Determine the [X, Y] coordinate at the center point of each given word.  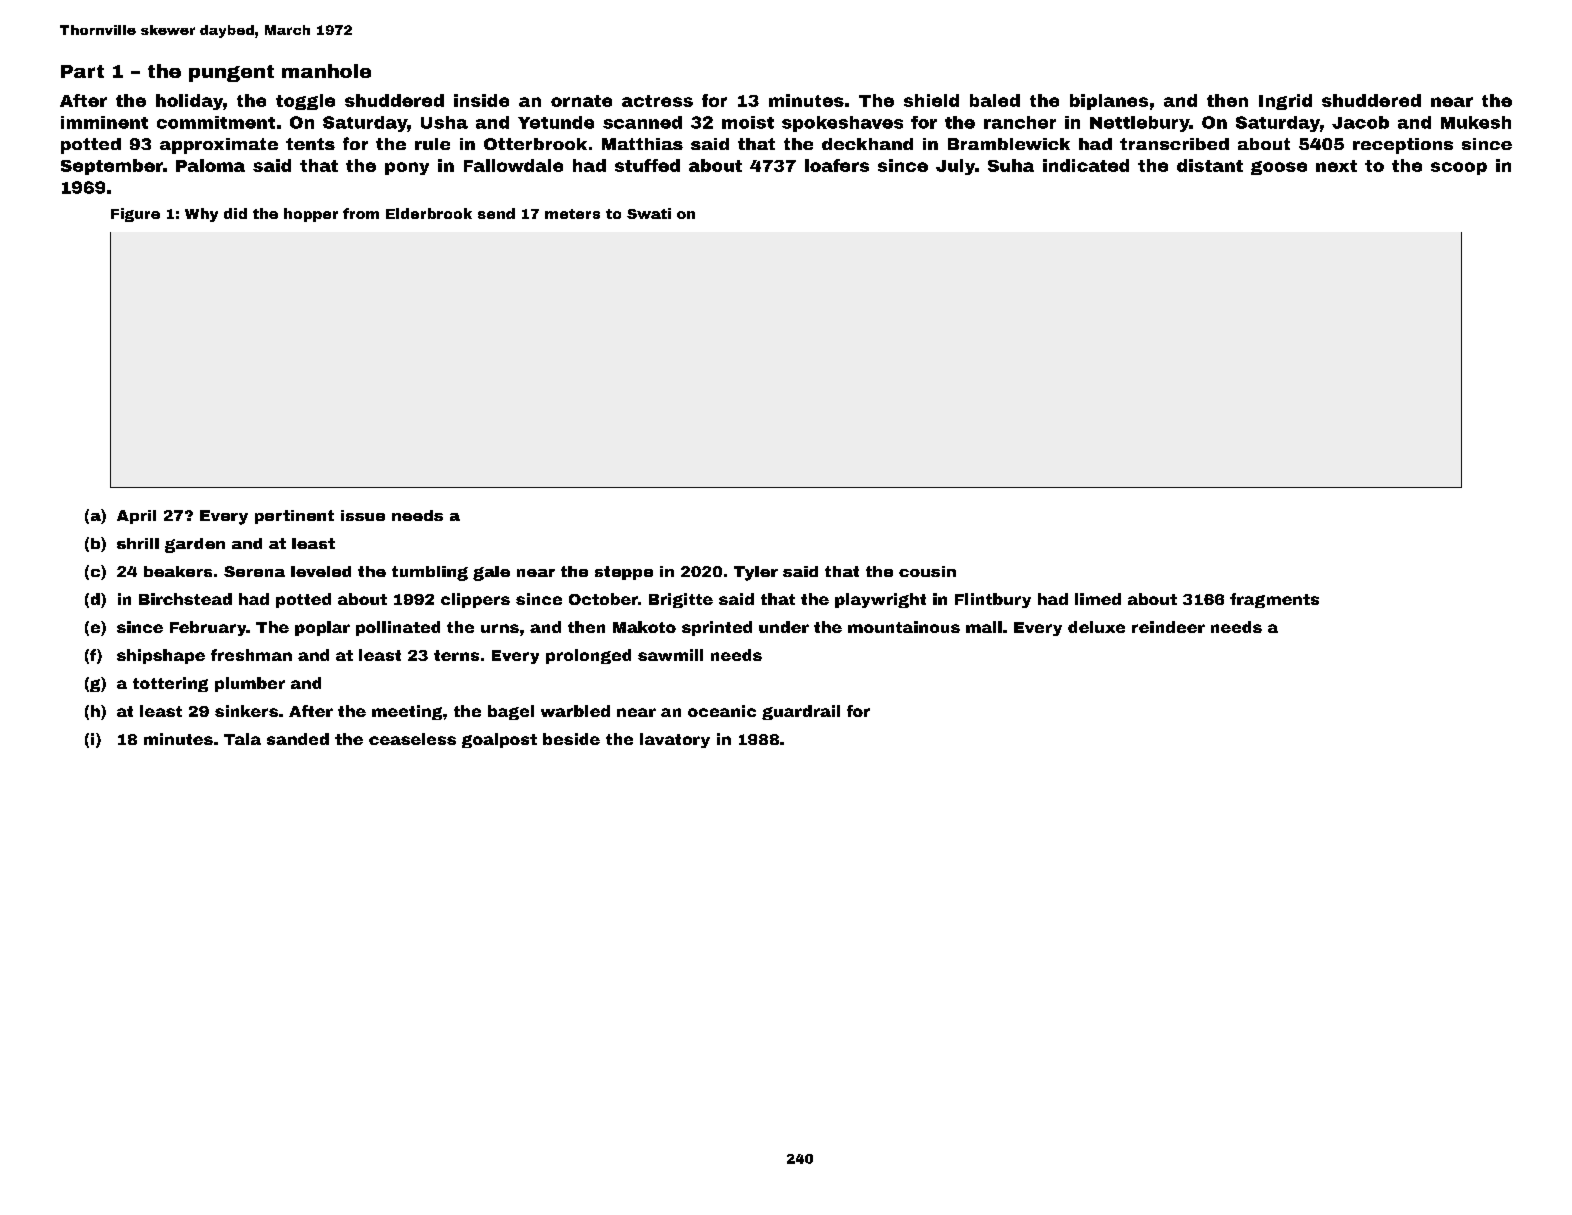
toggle [305, 102]
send [496, 213]
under [784, 627]
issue [363, 515]
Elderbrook [429, 213]
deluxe [1096, 627]
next [1336, 166]
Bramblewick [1009, 144]
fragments [1274, 600]
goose [1279, 168]
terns [456, 655]
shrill [138, 543]
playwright [880, 600]
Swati [649, 213]
